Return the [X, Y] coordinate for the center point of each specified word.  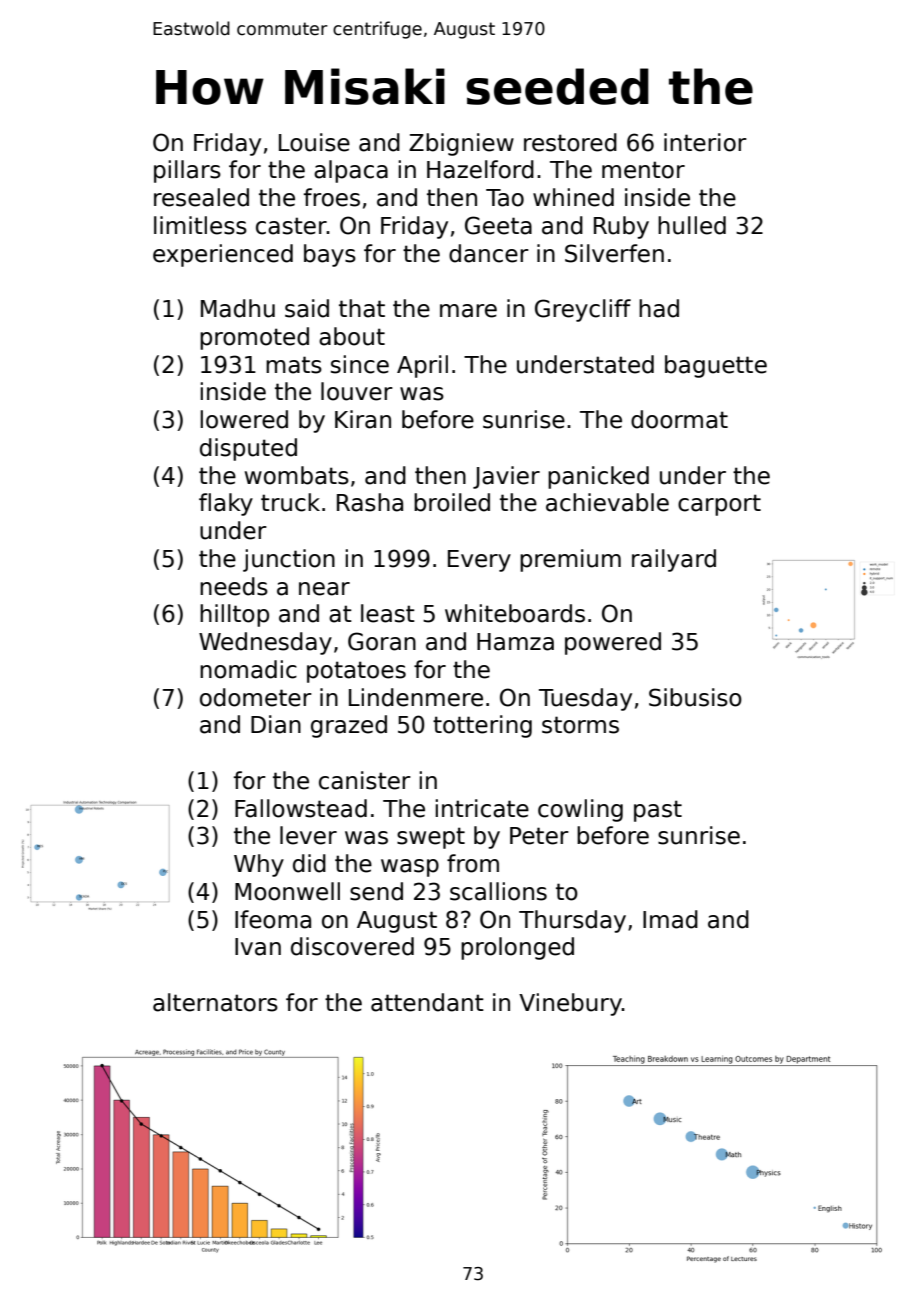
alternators [215, 1002]
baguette [716, 366]
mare [468, 311]
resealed [201, 197]
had [659, 308]
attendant [427, 1002]
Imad [670, 919]
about [352, 336]
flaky [226, 504]
